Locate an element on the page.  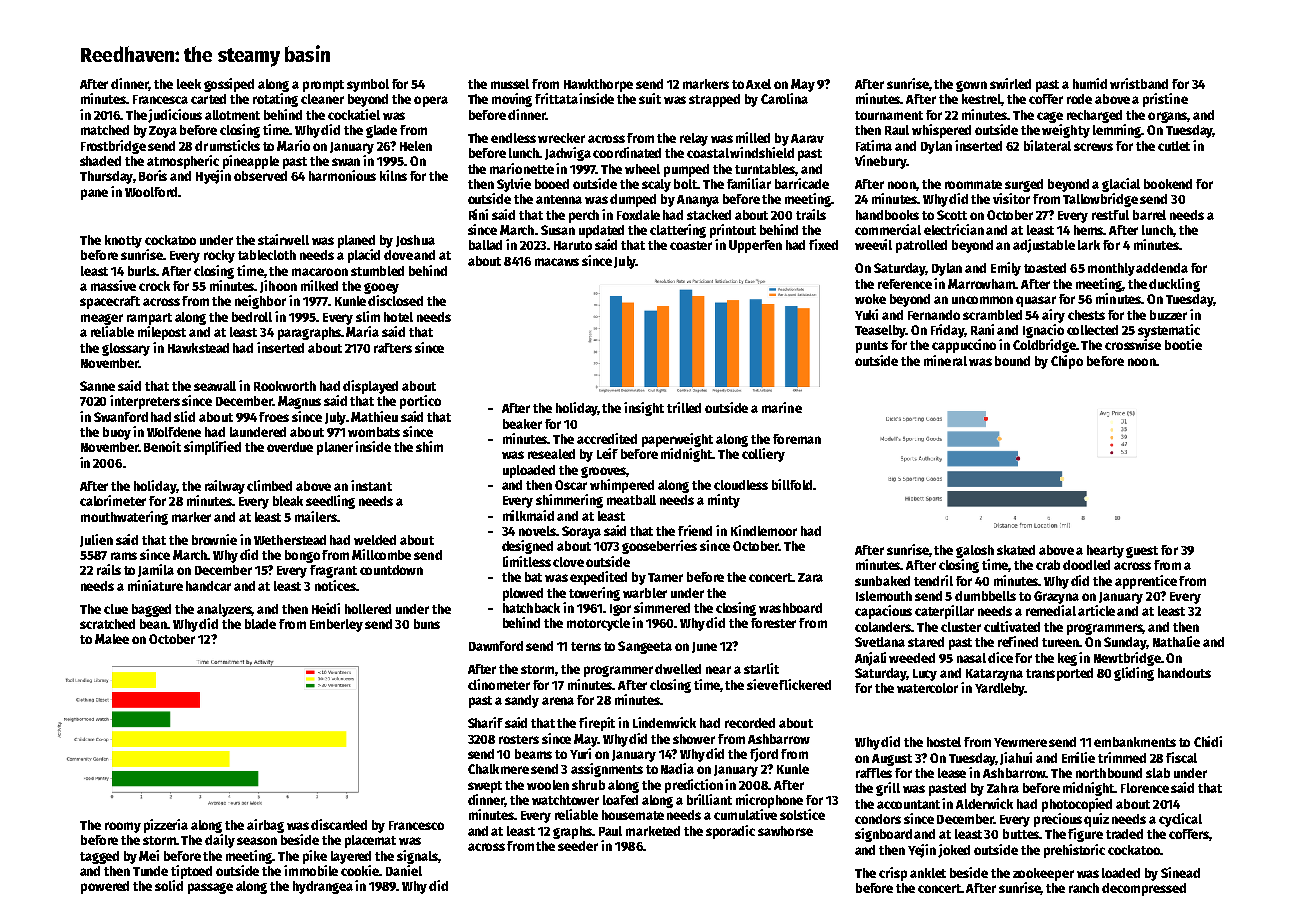
buoy is located at coordinates (117, 433).
